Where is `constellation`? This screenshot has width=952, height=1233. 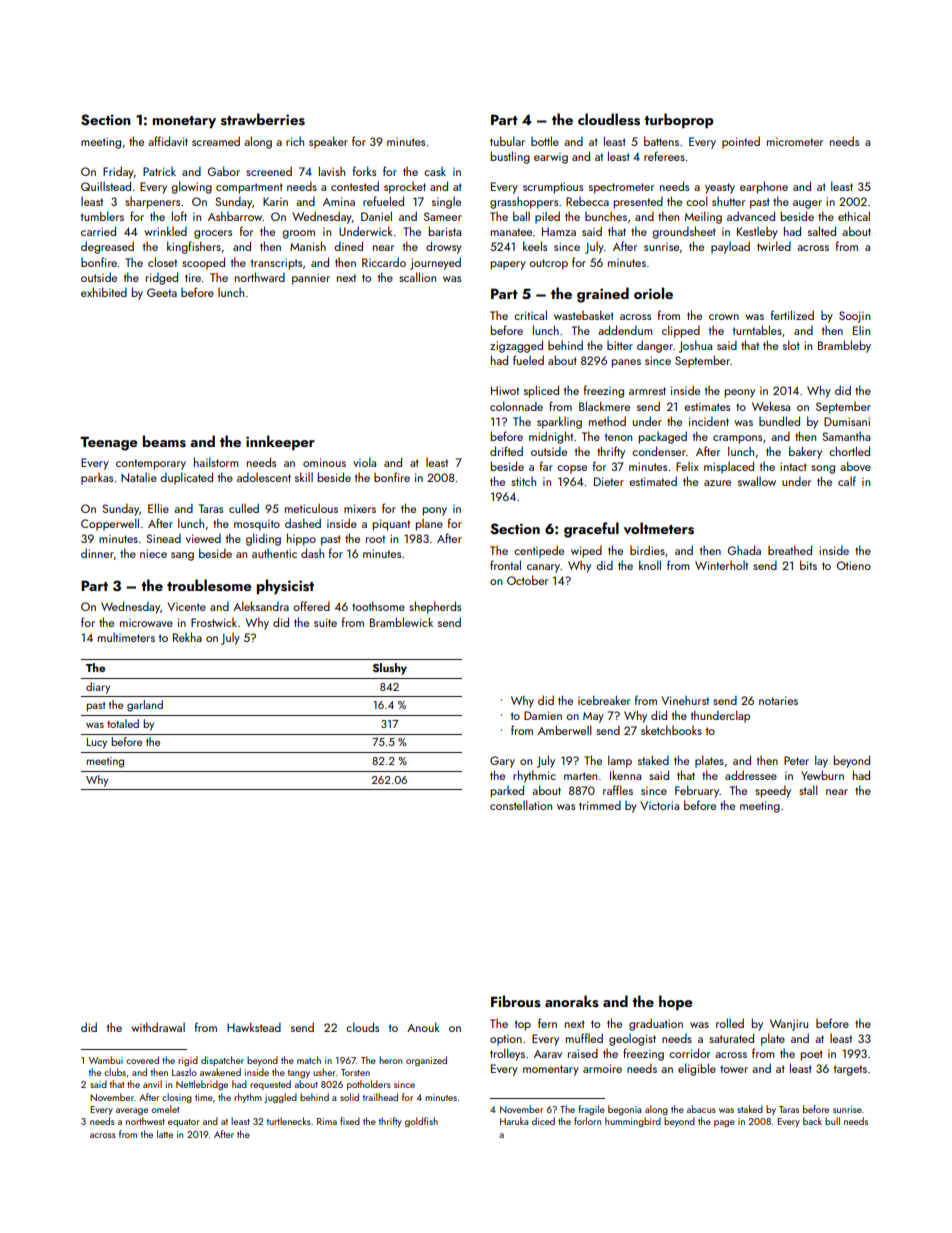
constellation is located at coordinates (521, 805).
